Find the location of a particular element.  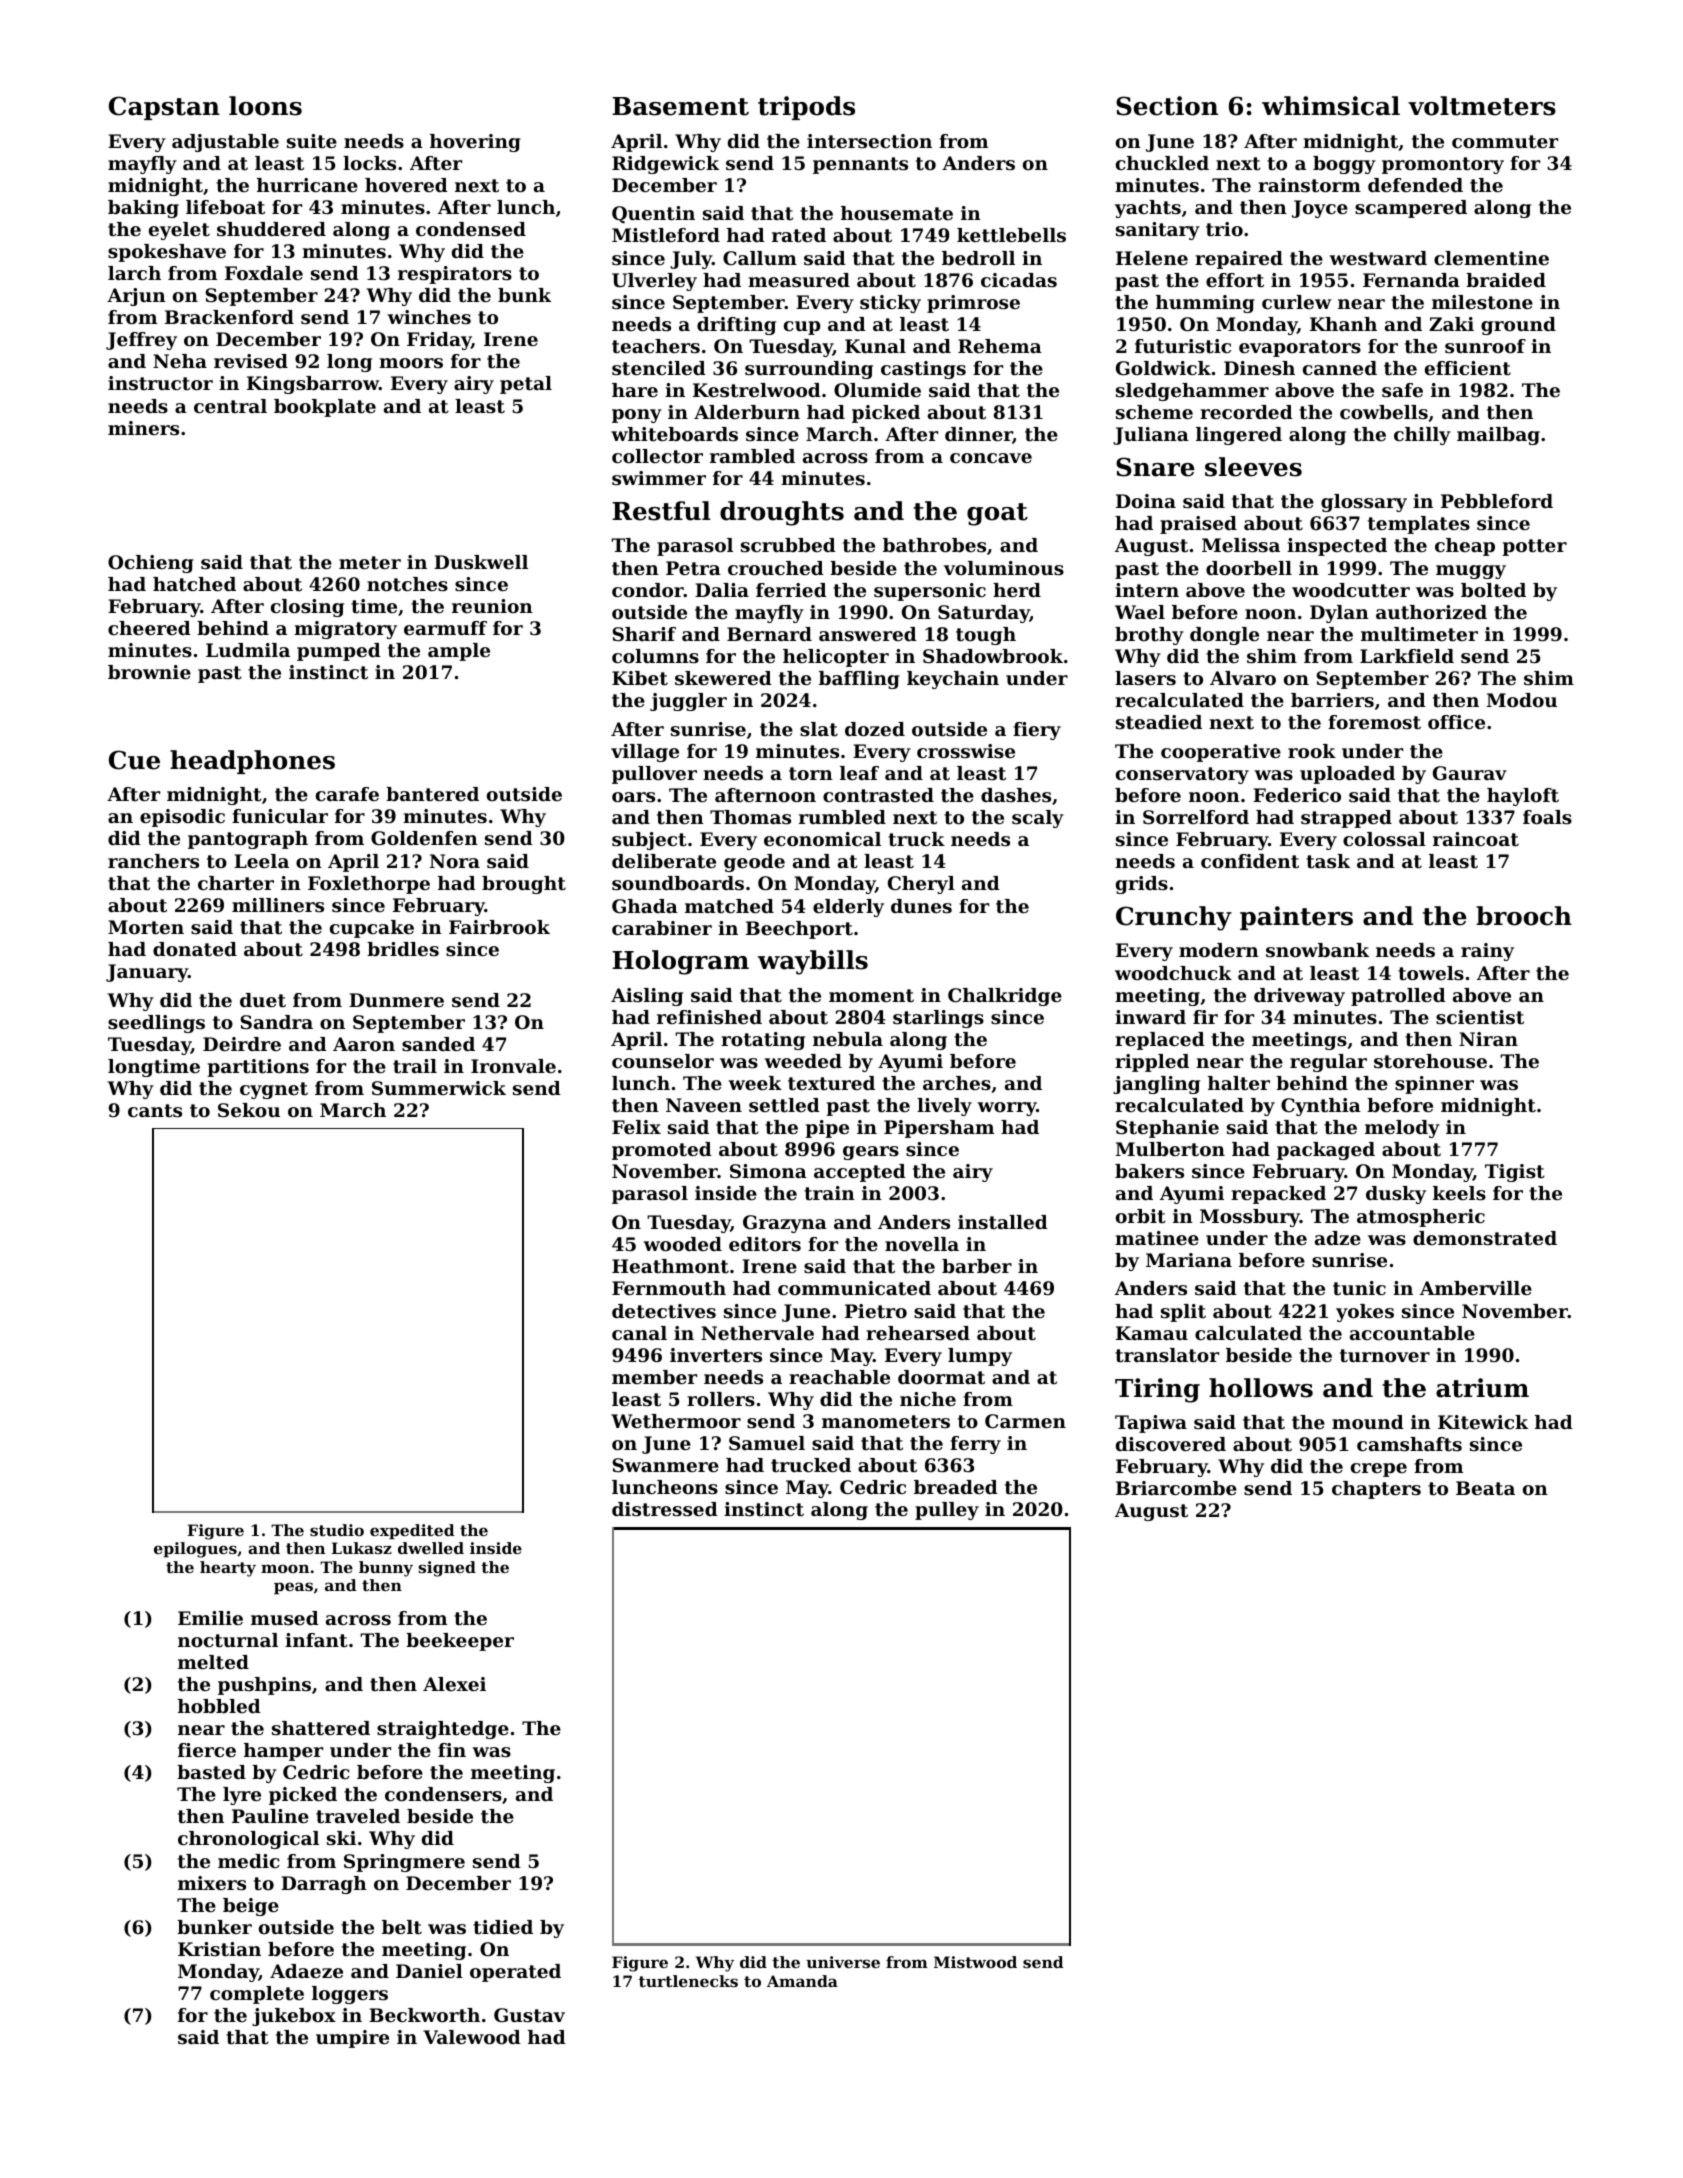

cants is located at coordinates (155, 1111).
